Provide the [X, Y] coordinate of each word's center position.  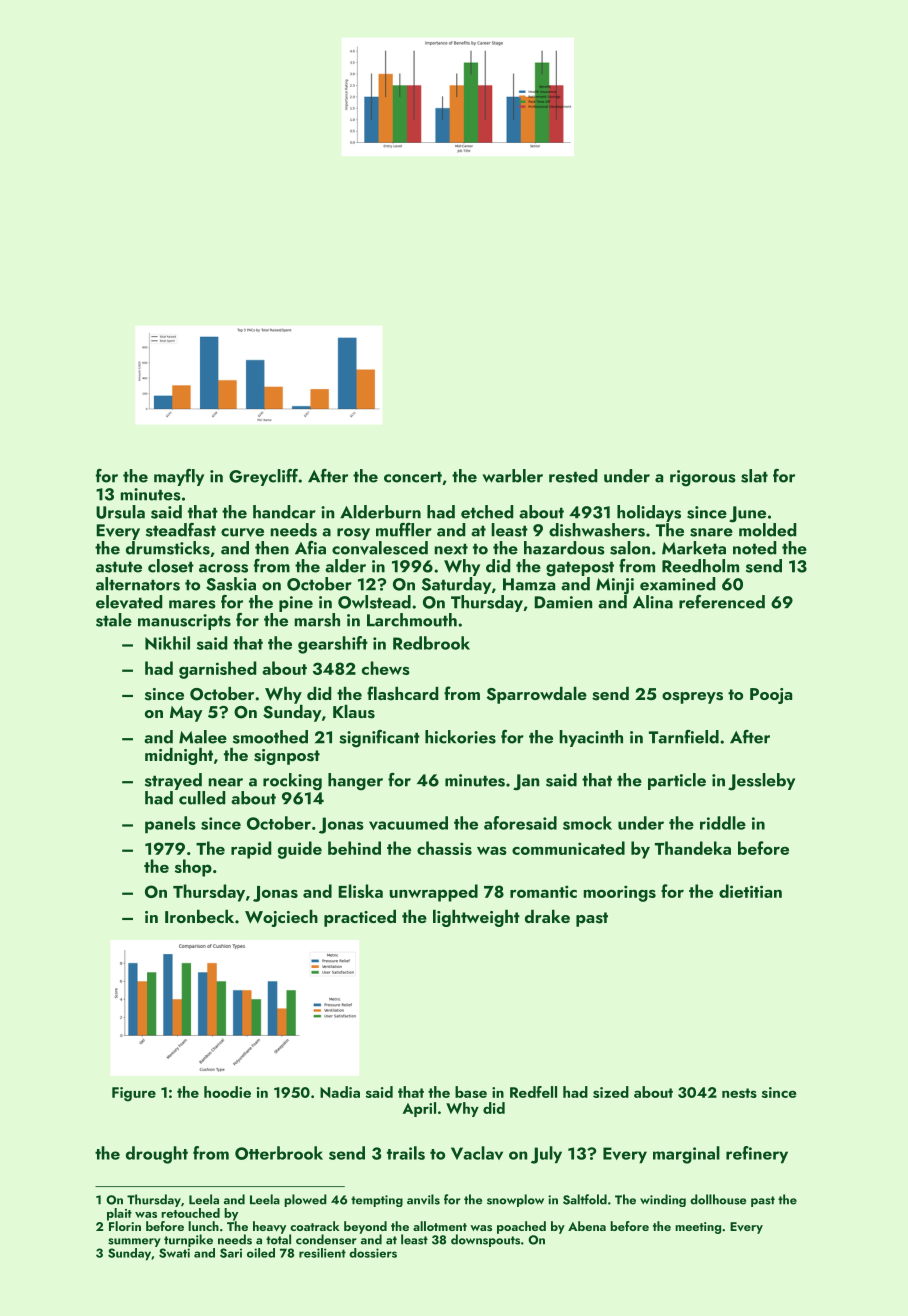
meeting [698, 1228]
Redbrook [431, 643]
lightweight [476, 918]
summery [134, 1242]
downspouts [485, 1240]
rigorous [703, 478]
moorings [619, 893]
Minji [615, 586]
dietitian [750, 891]
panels [170, 824]
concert [413, 477]
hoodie [227, 1092]
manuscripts [184, 622]
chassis [444, 848]
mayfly [179, 477]
